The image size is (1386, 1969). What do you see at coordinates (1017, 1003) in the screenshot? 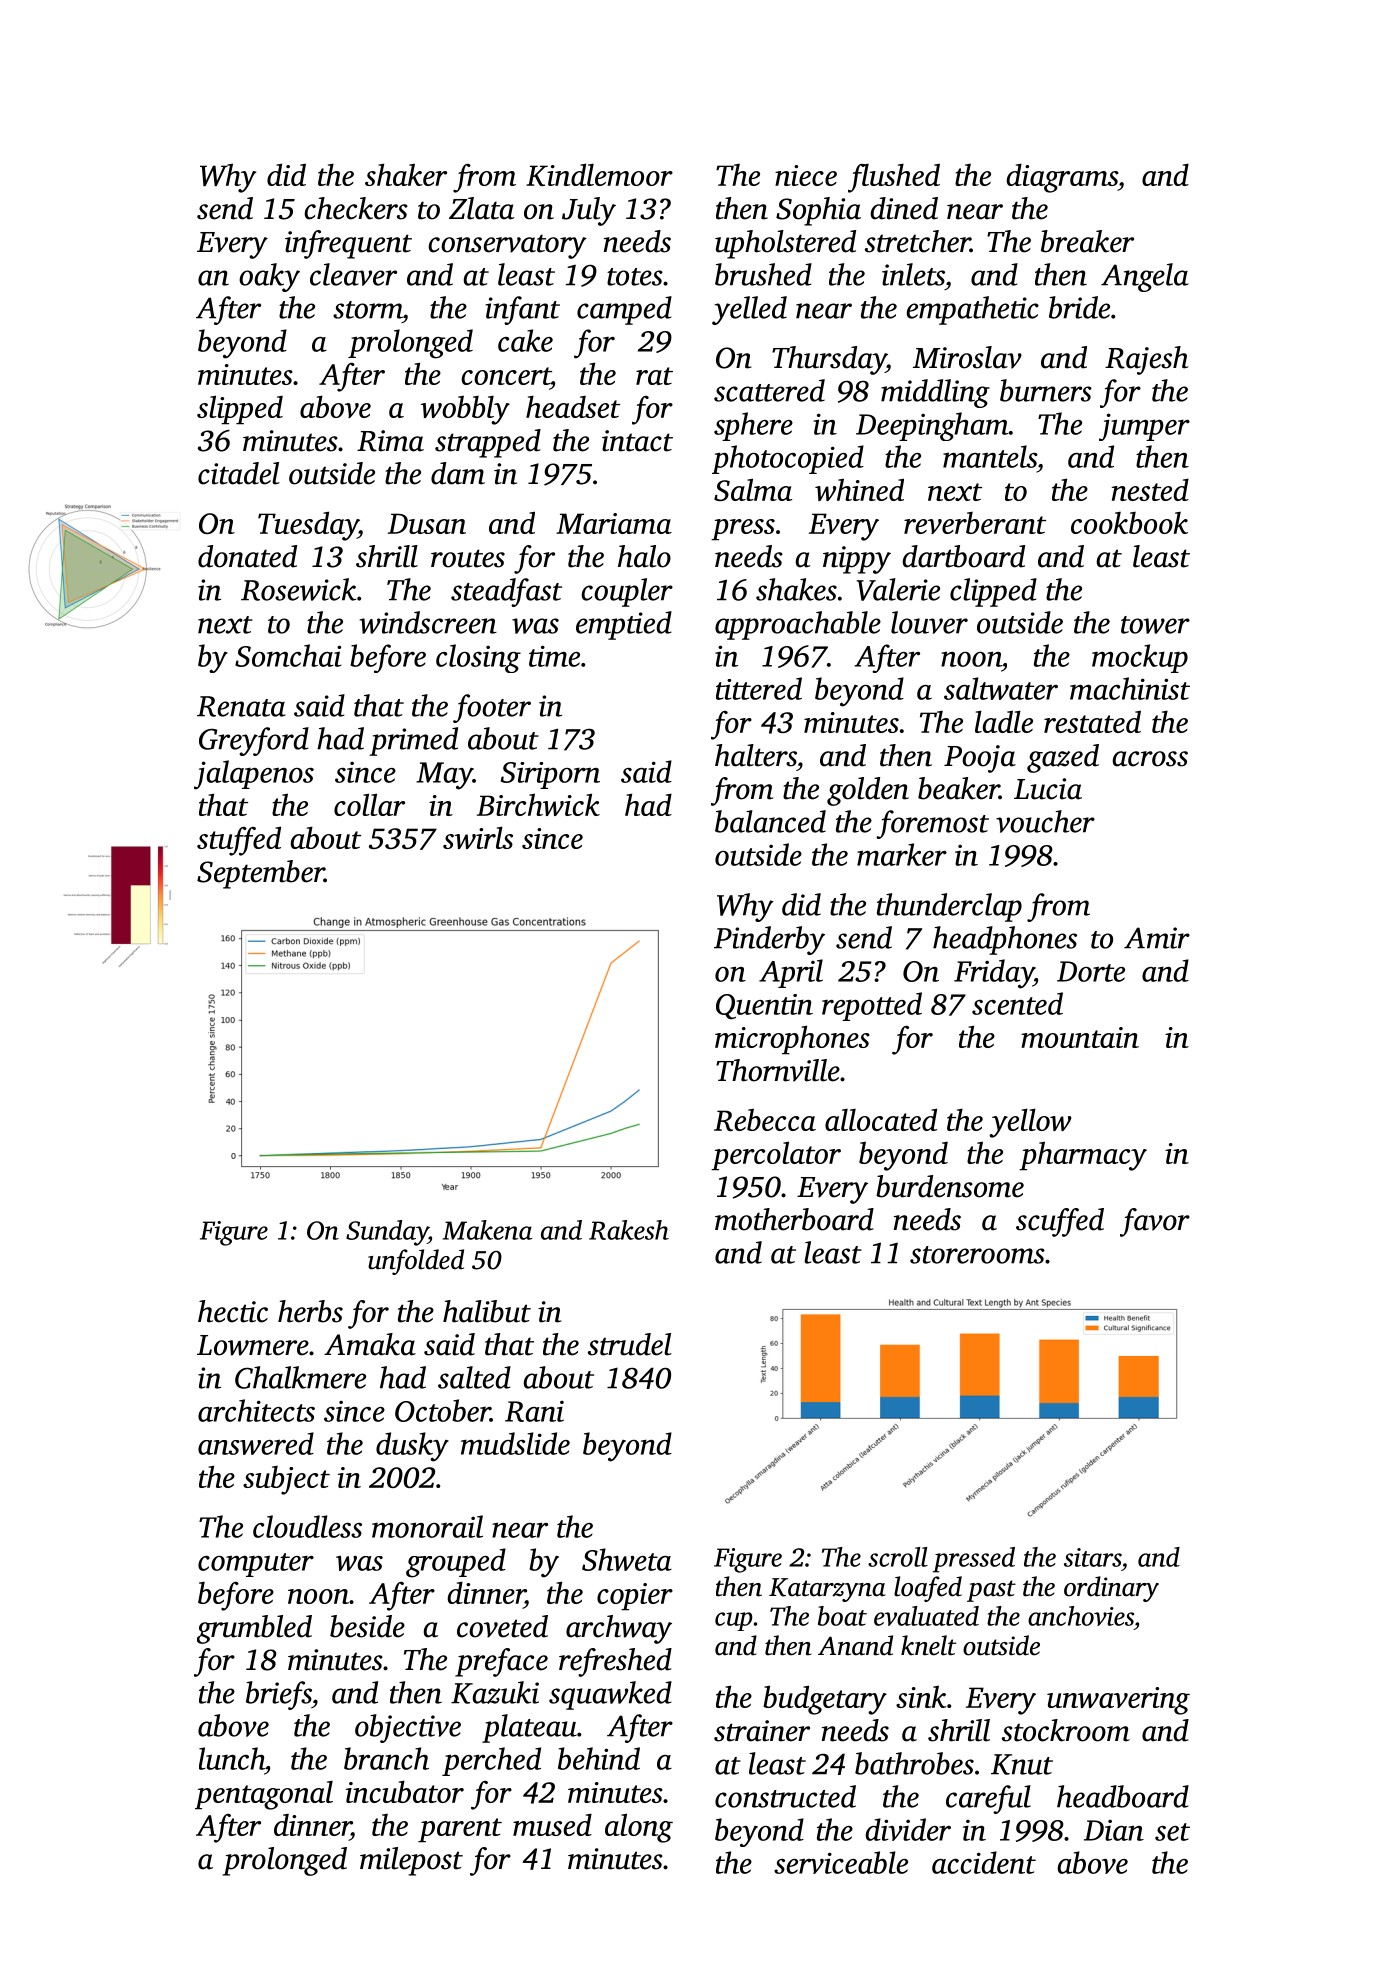
I see `scented` at bounding box center [1017, 1003].
